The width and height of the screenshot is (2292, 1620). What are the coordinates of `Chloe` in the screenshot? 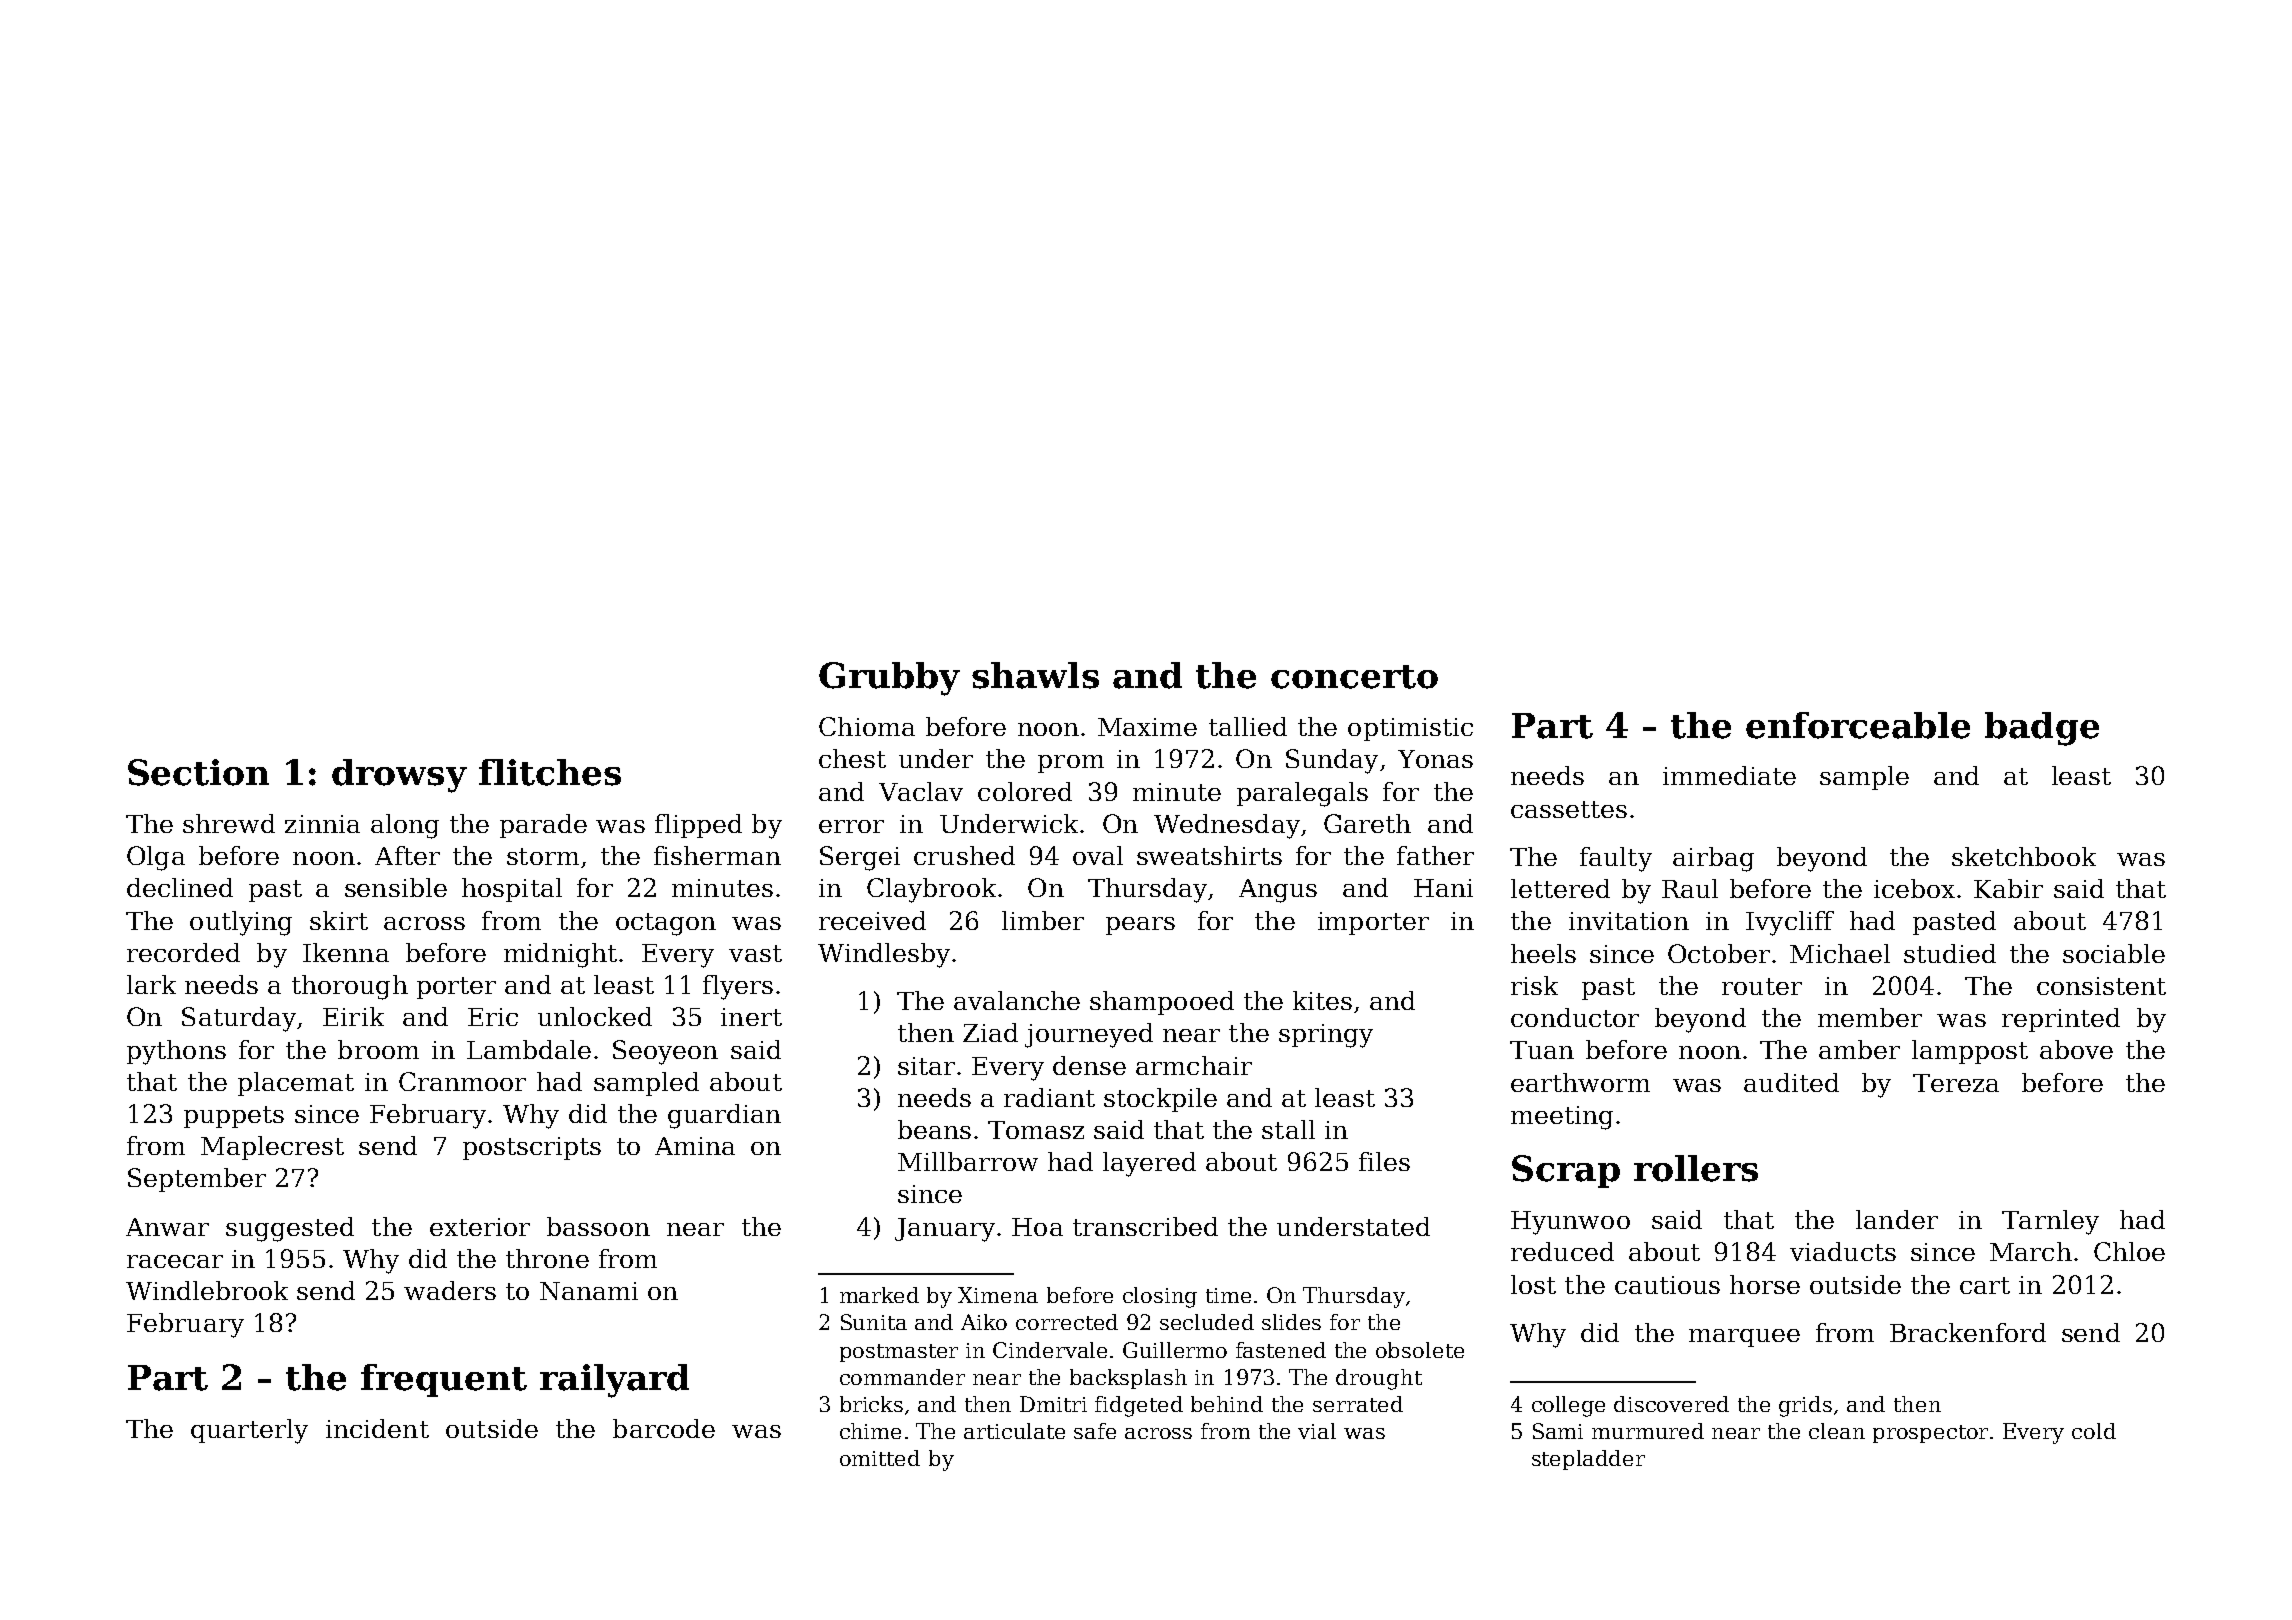 It's located at (2129, 1251).
